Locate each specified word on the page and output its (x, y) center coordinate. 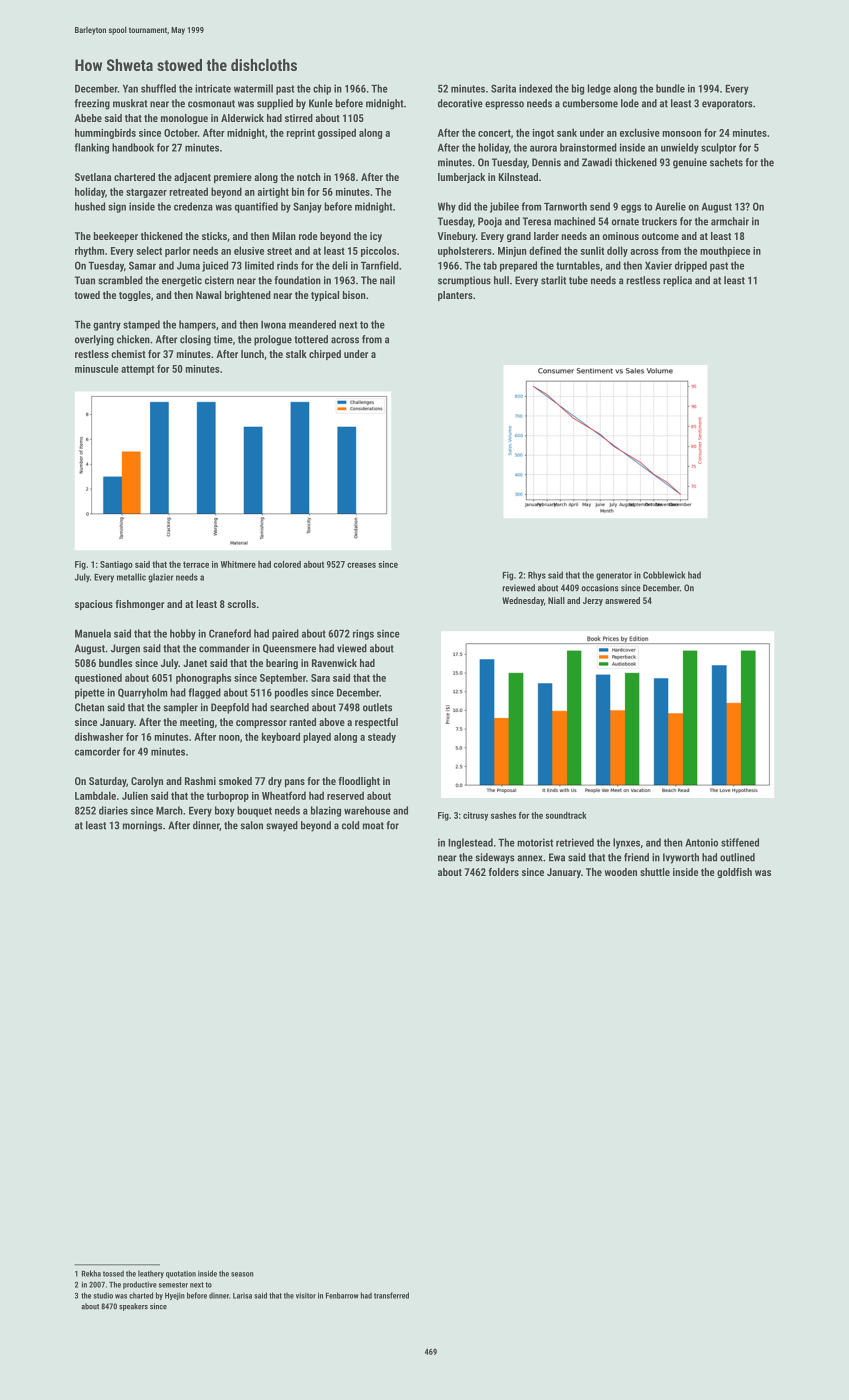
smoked (235, 781)
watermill (253, 88)
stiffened (740, 842)
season (242, 1274)
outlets (377, 707)
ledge (599, 89)
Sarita (503, 88)
